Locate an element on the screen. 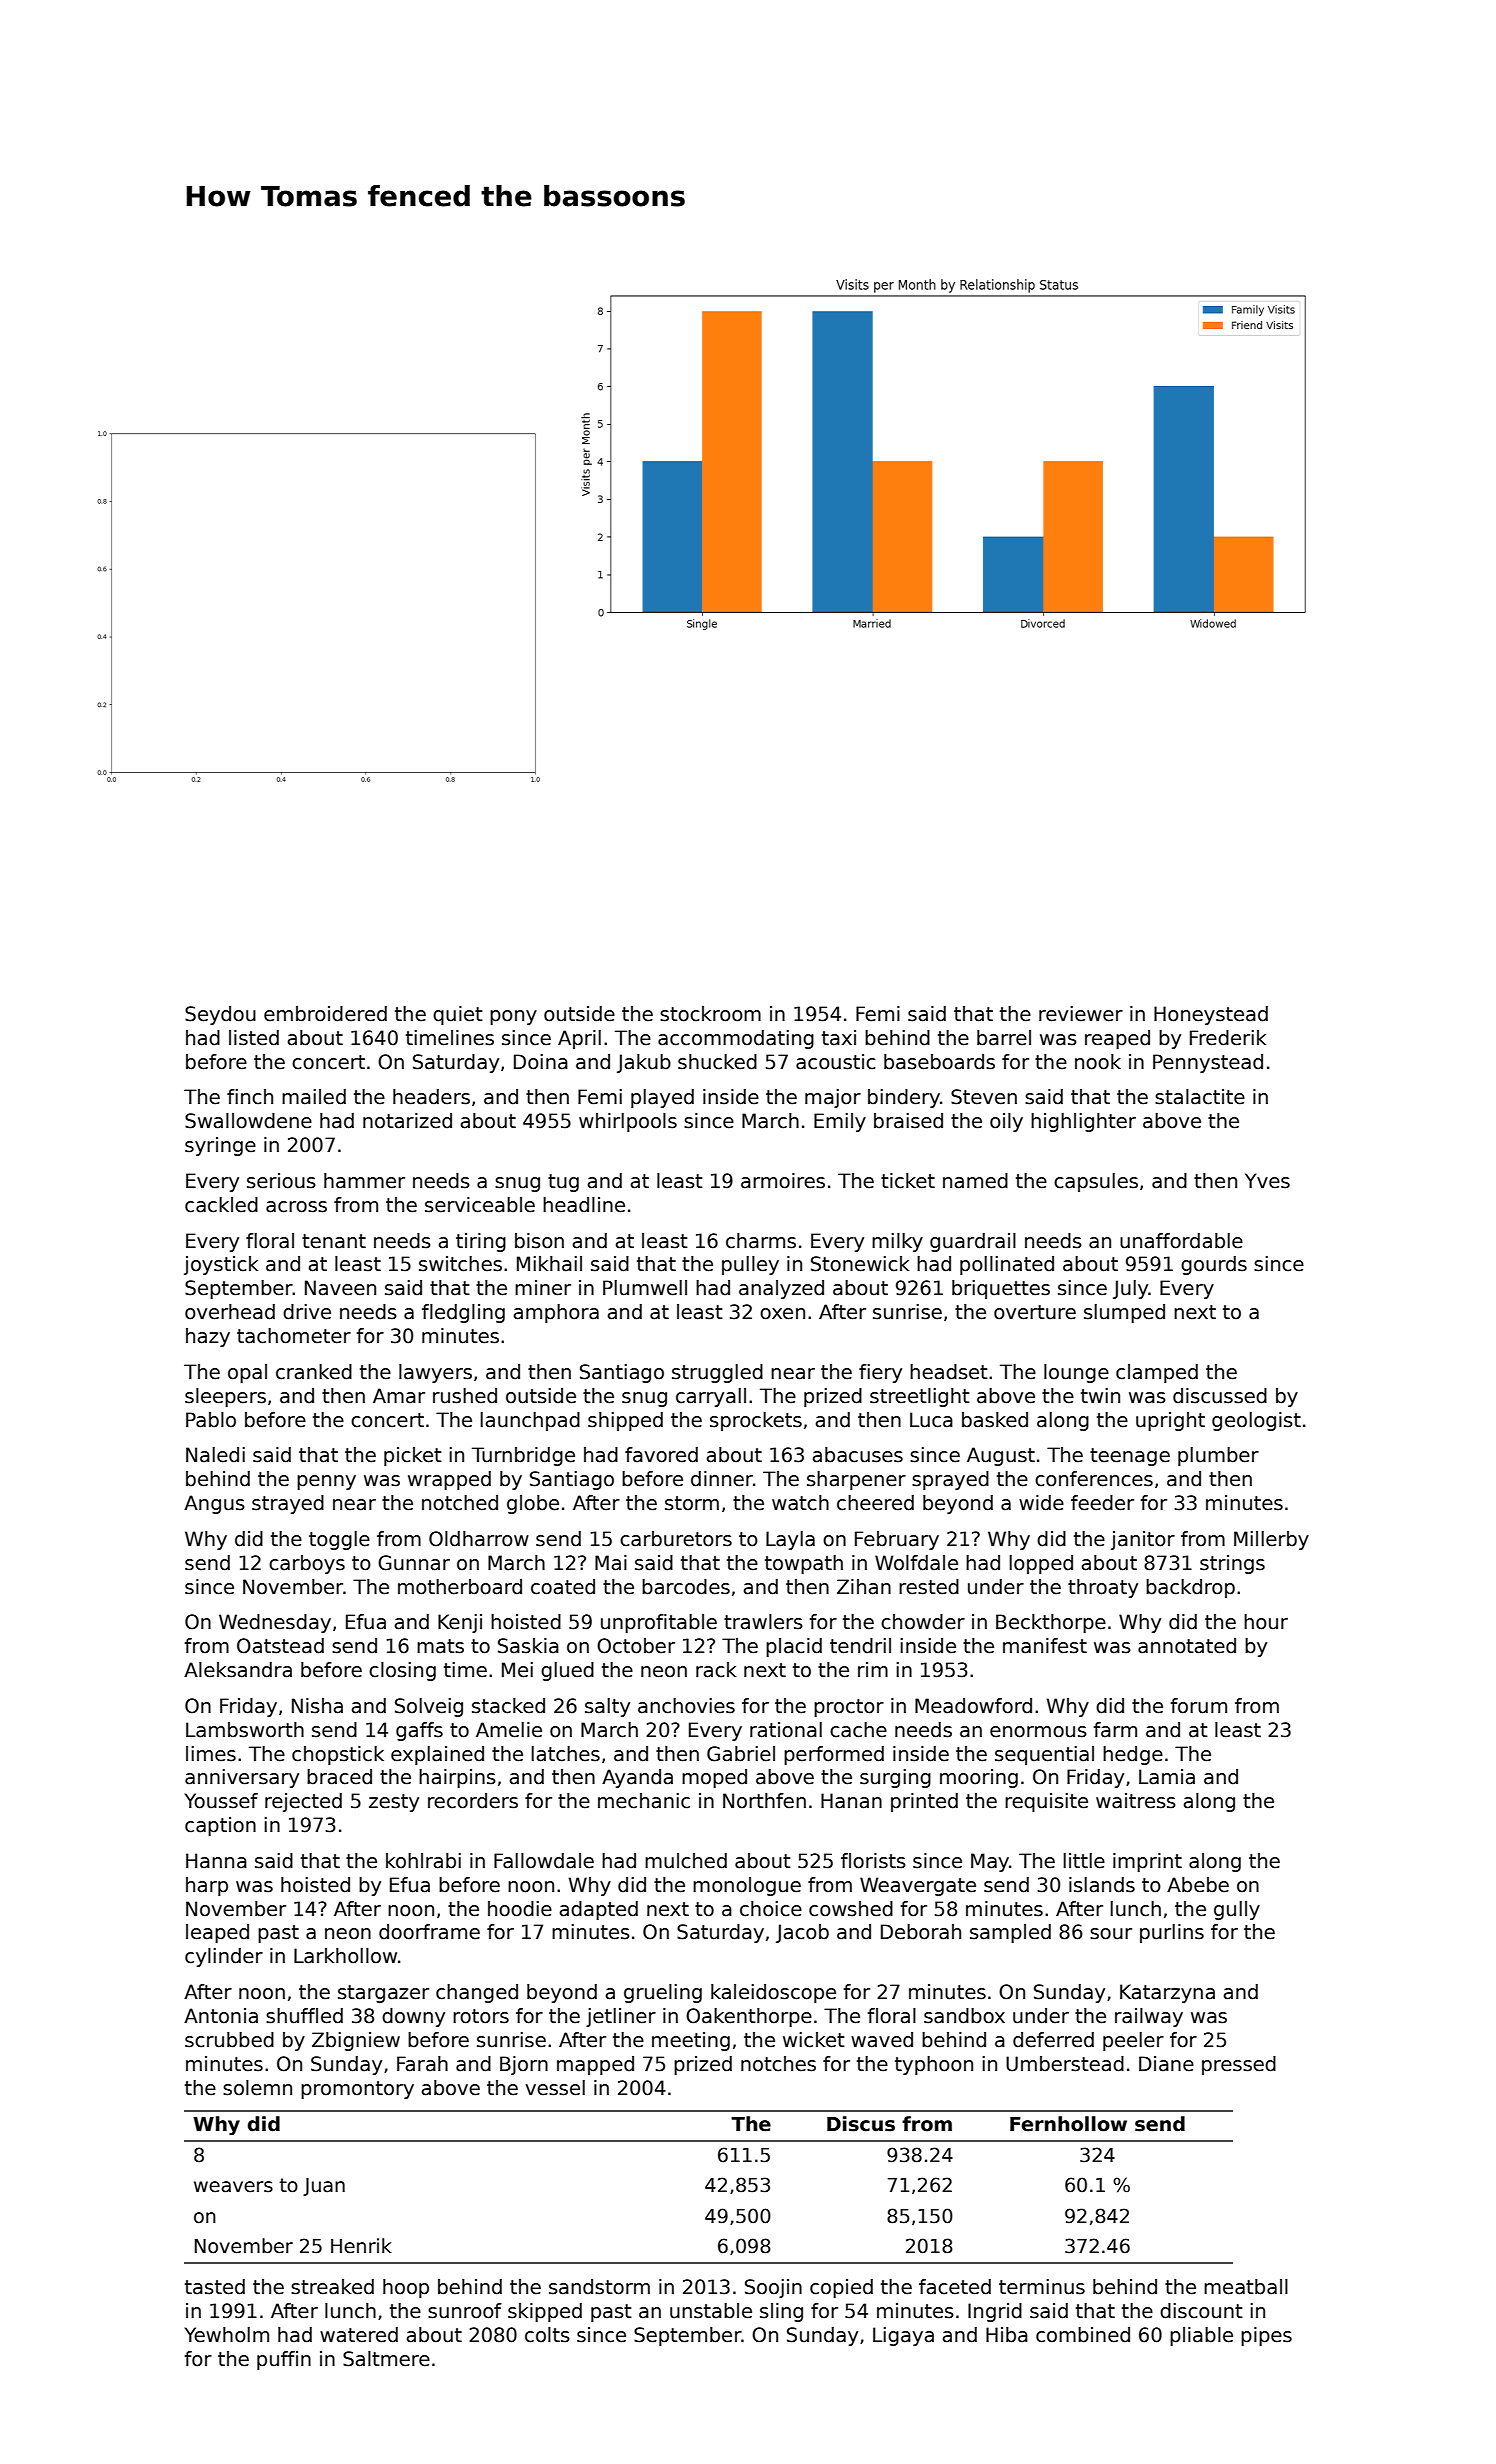 The width and height of the screenshot is (1496, 2464). Yves is located at coordinates (1267, 1181).
